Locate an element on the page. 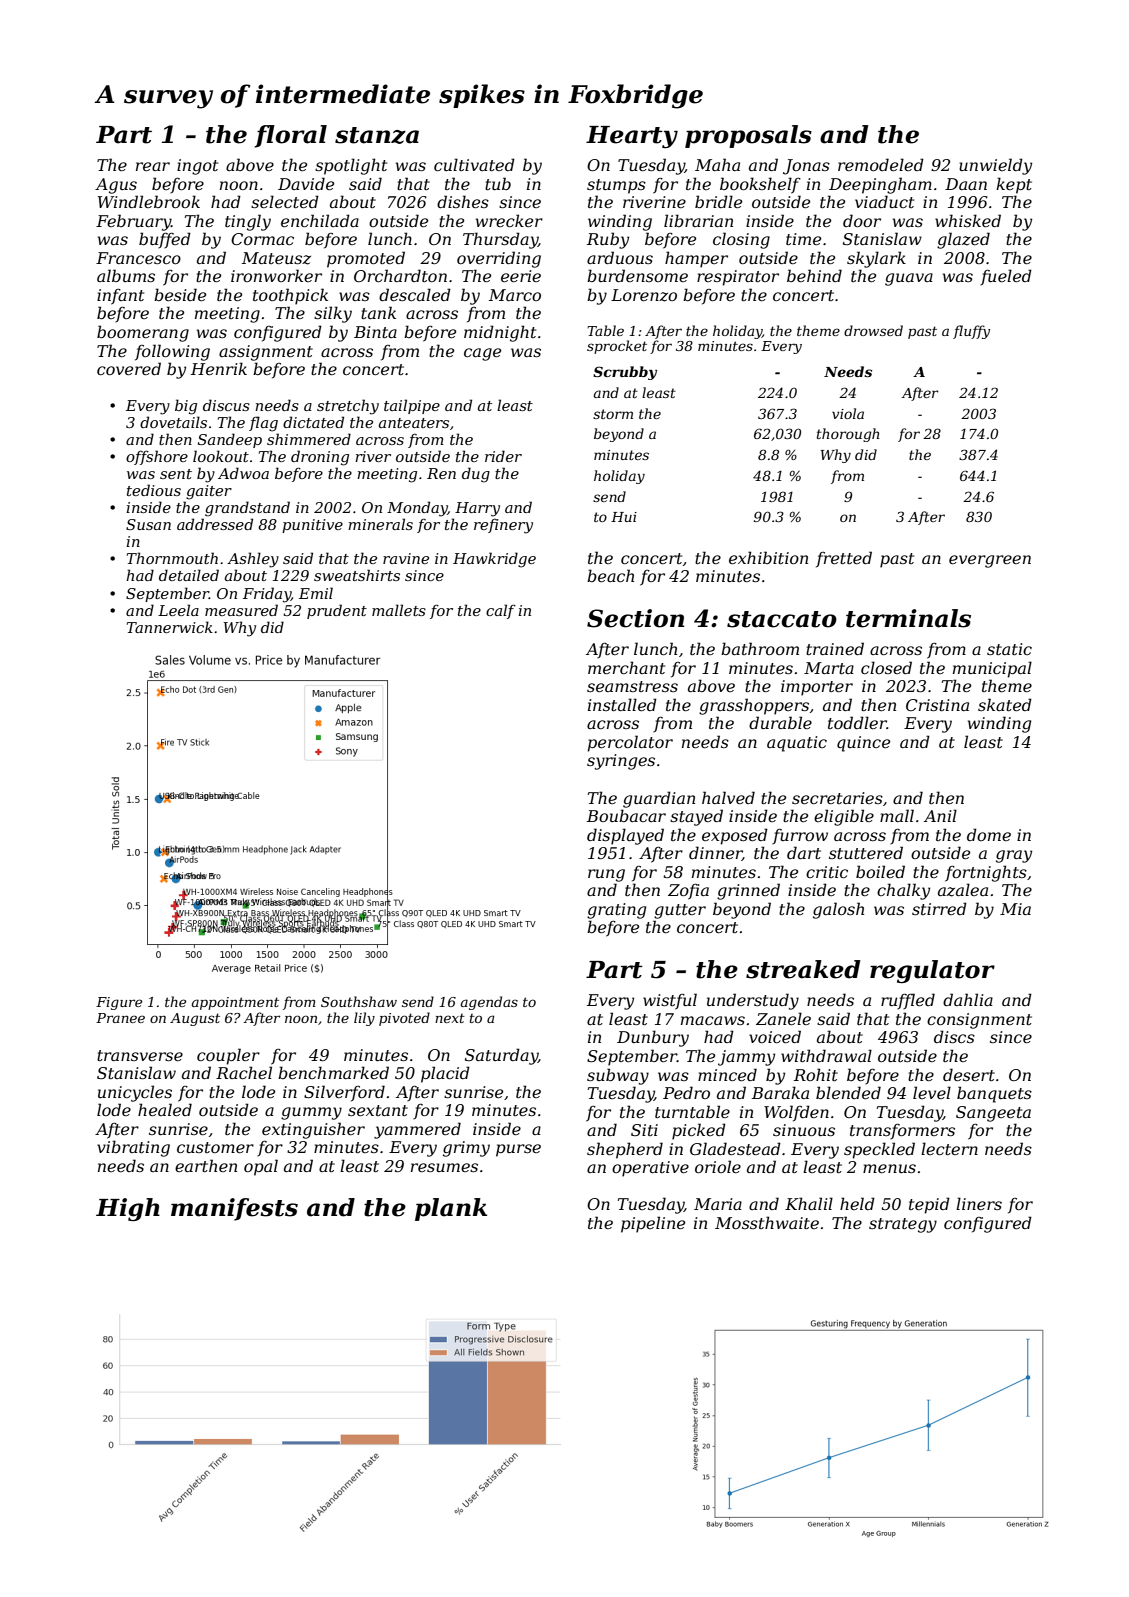  Hui is located at coordinates (624, 517).
